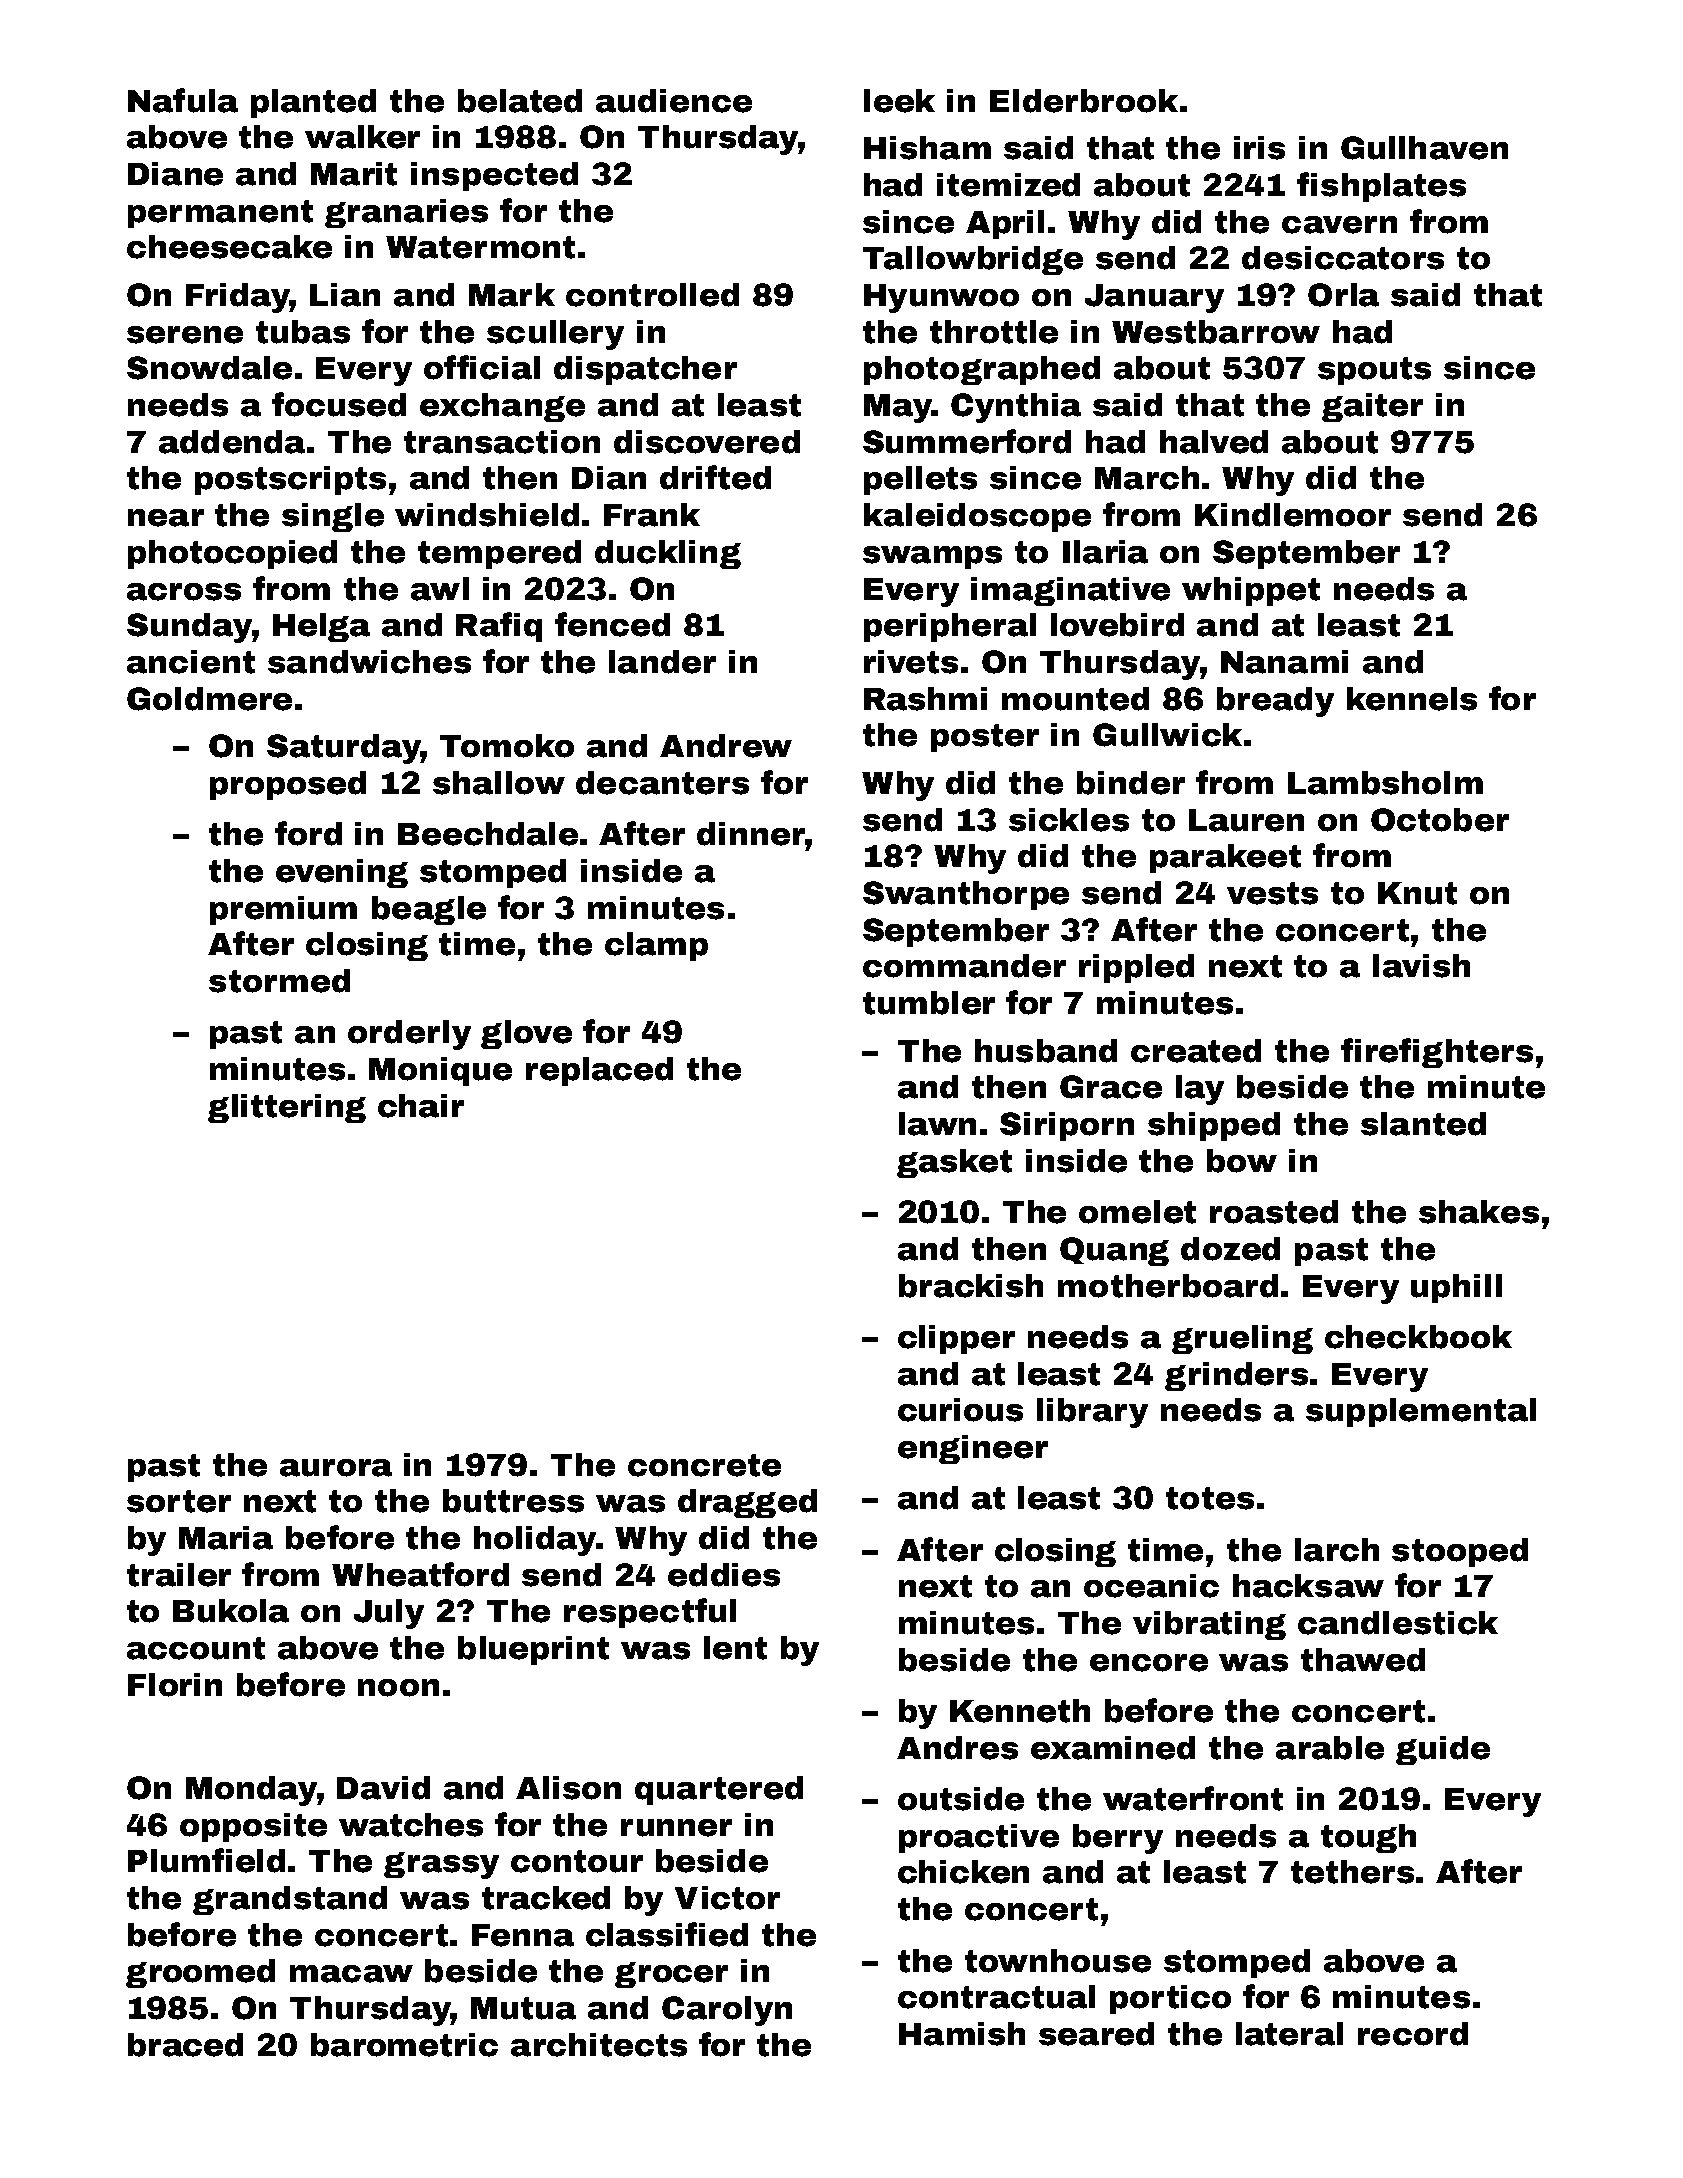 This screenshot has height=2178, width=1683. What do you see at coordinates (674, 101) in the screenshot?
I see `audience` at bounding box center [674, 101].
